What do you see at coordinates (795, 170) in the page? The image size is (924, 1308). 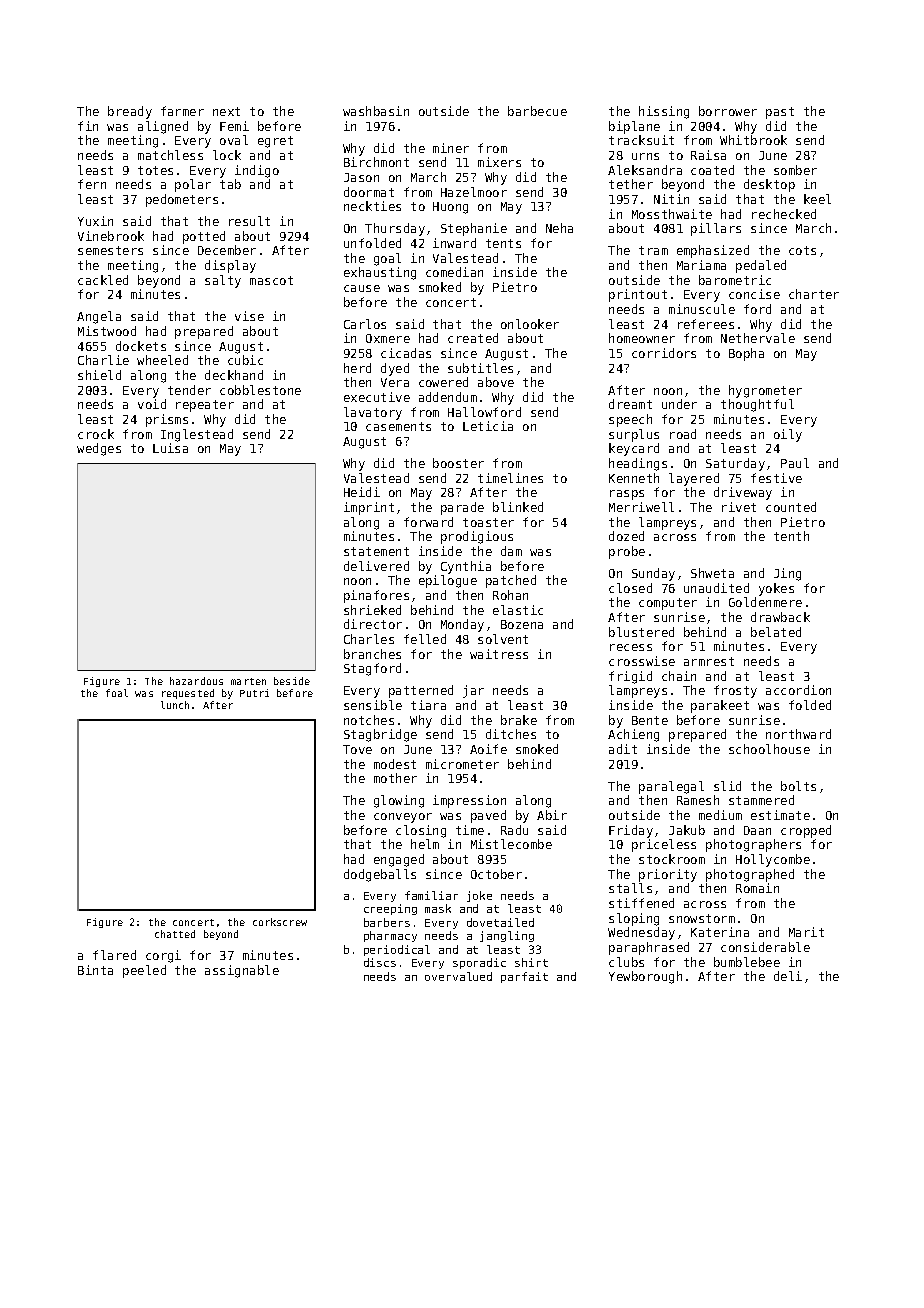 I see `somber` at bounding box center [795, 170].
